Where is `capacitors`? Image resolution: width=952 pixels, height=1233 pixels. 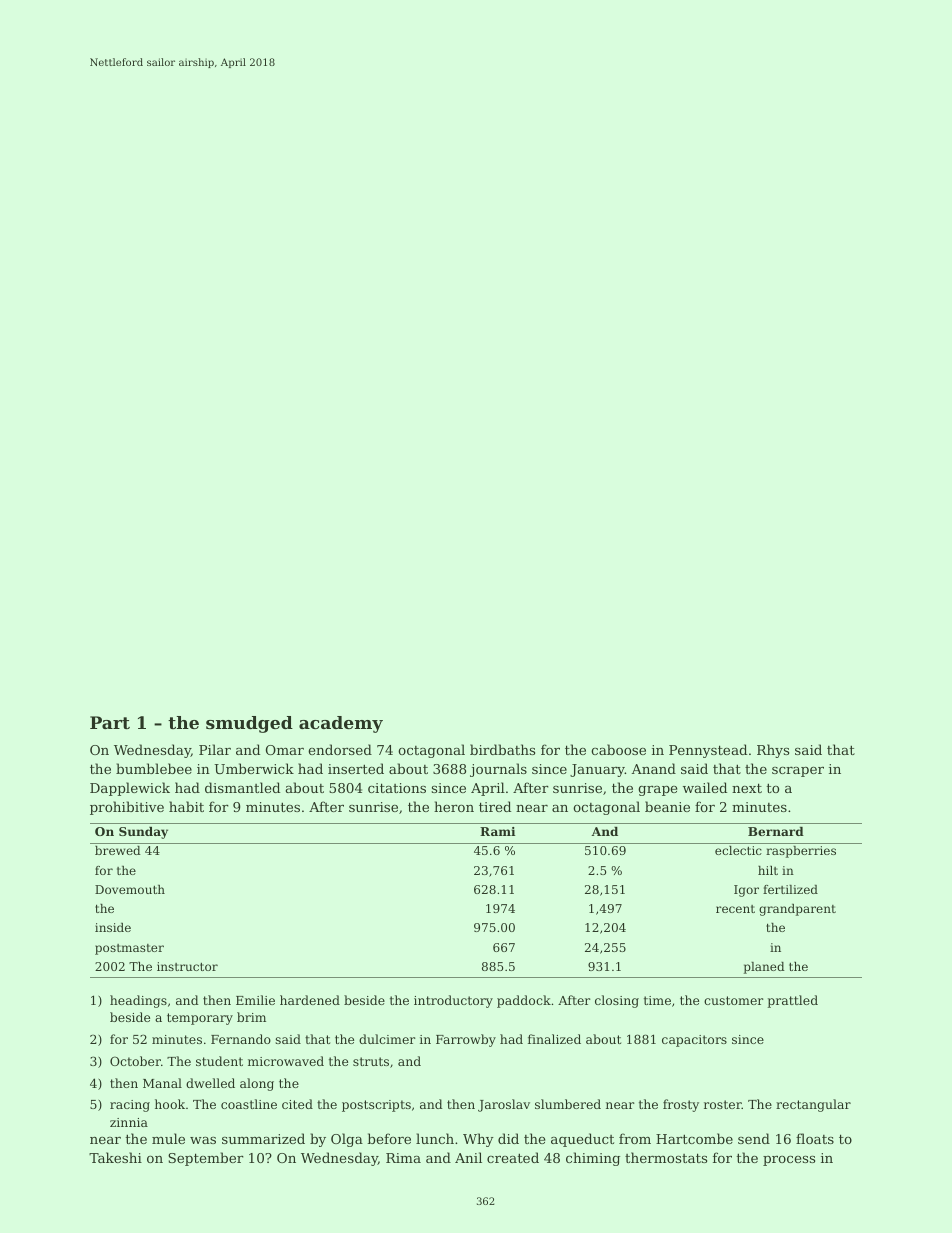
capacitors is located at coordinates (694, 1041).
